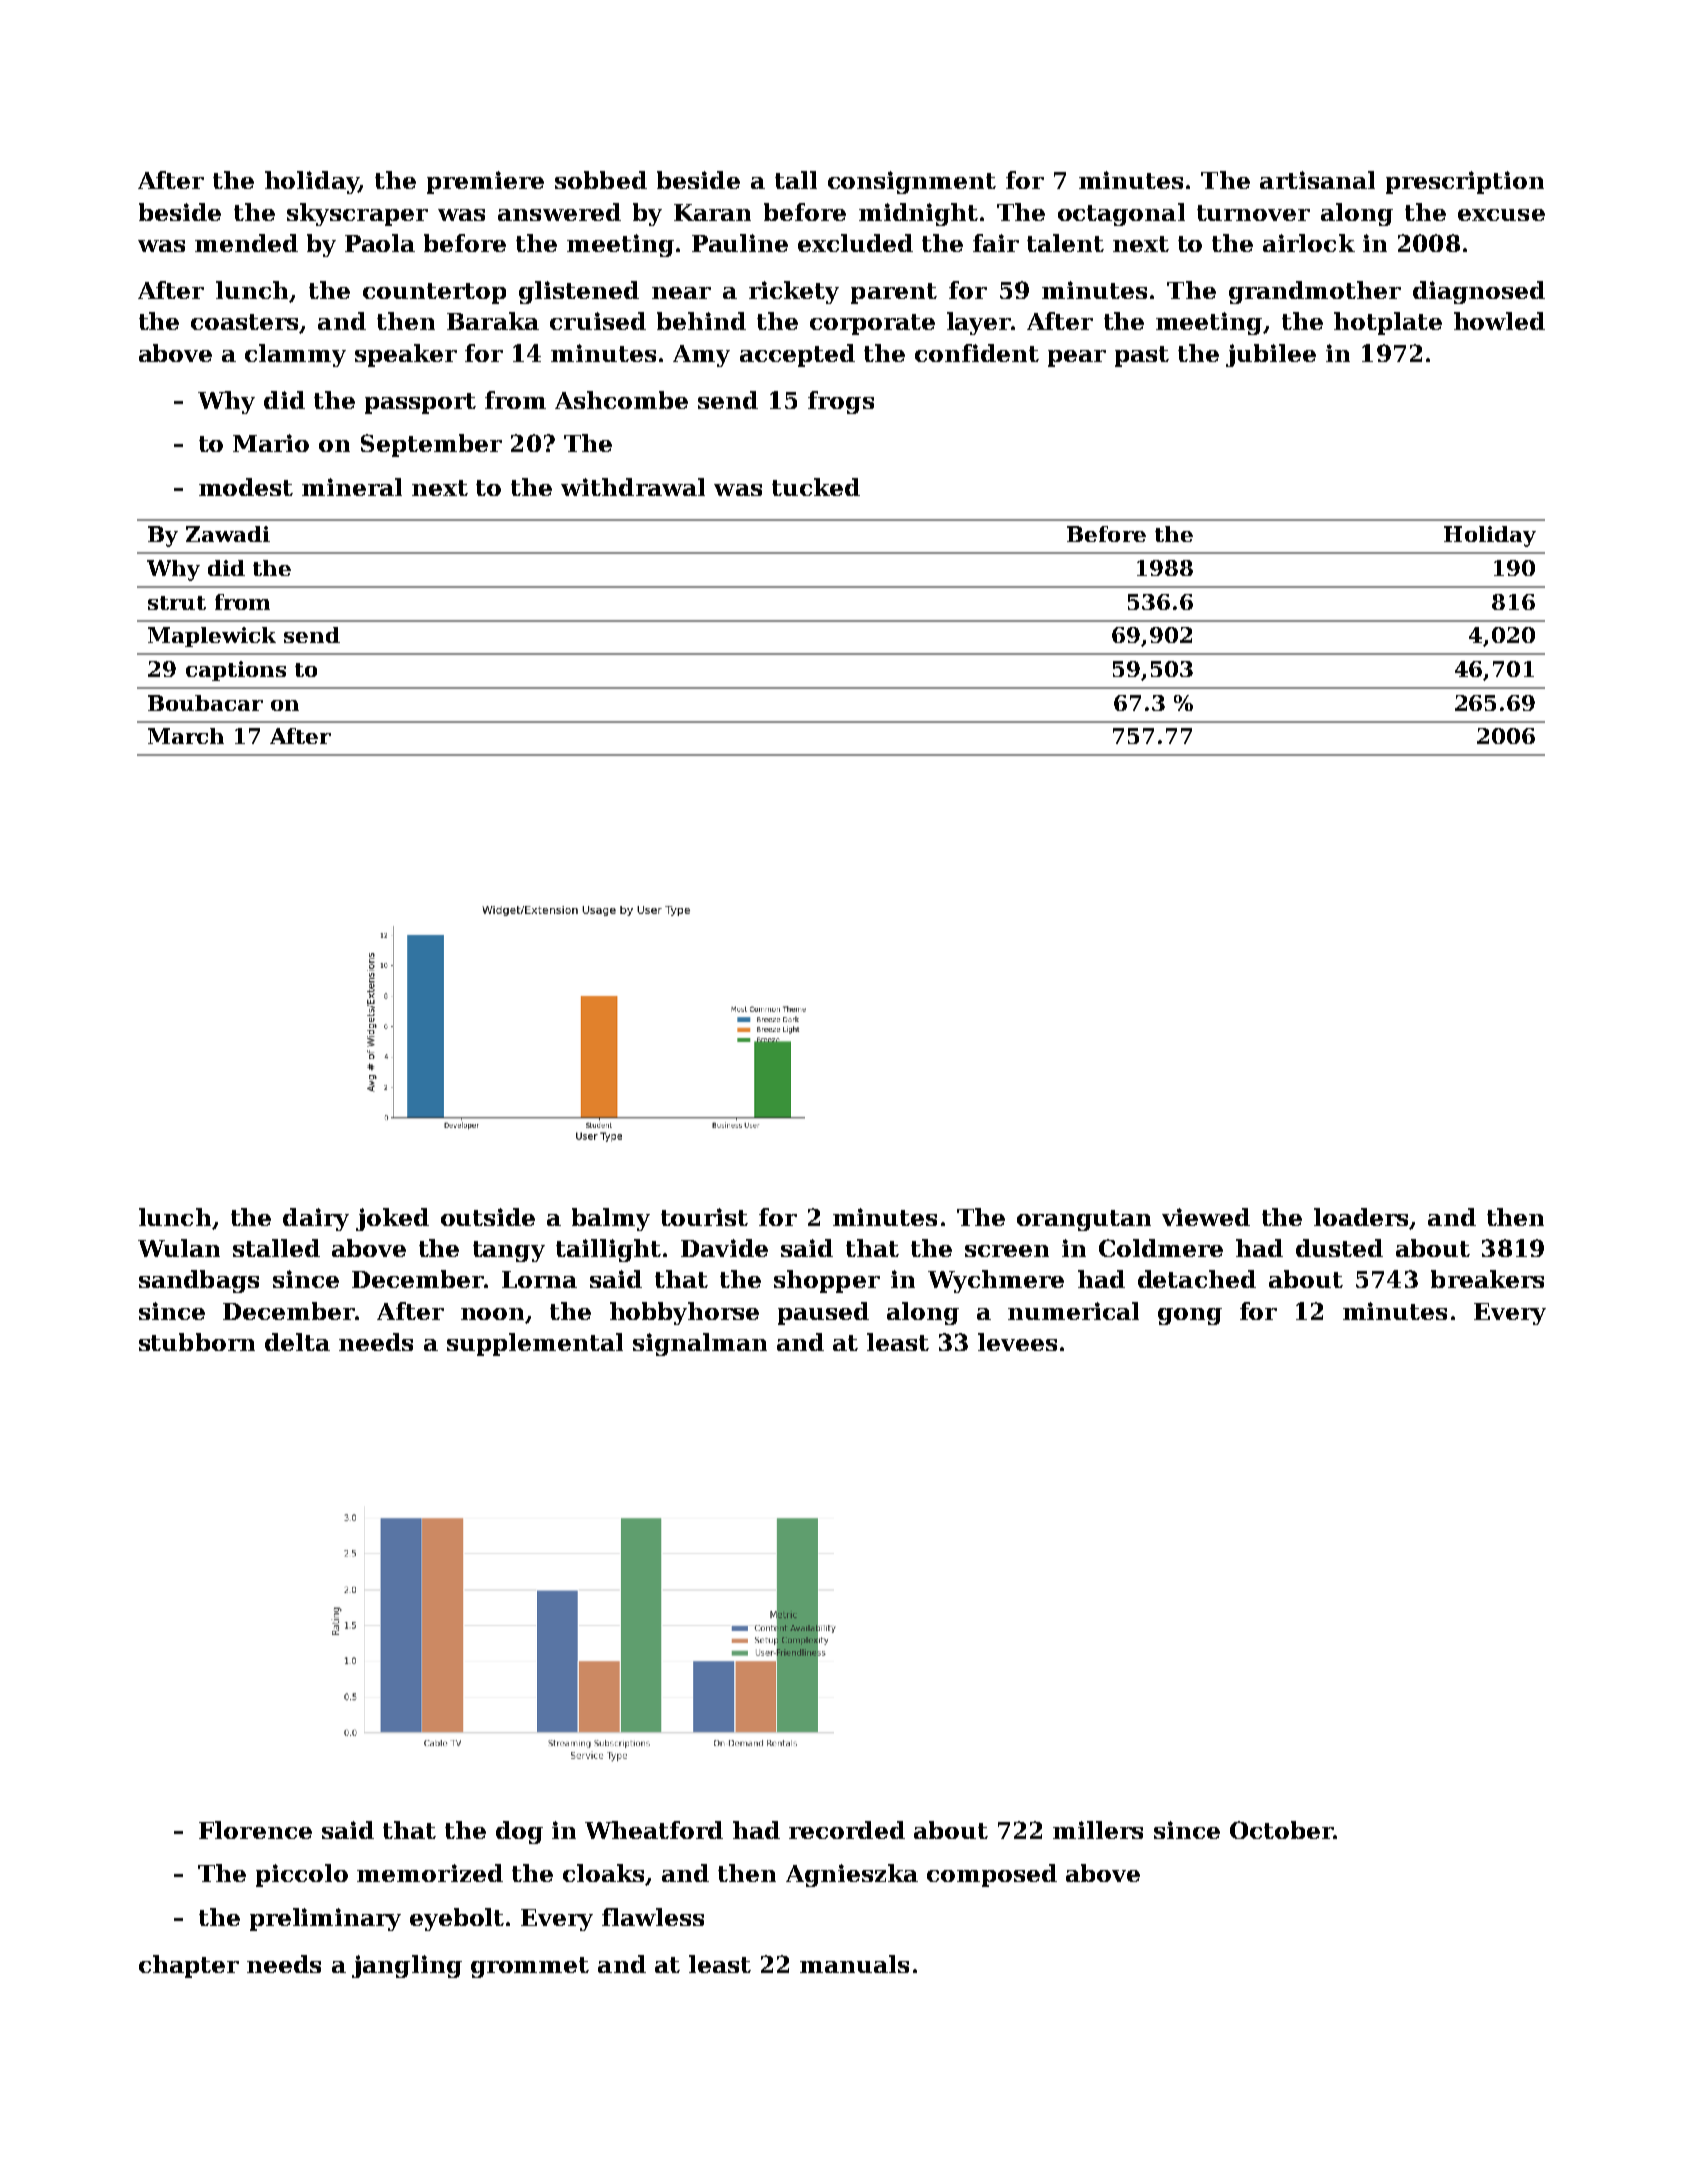 This screenshot has height=2178, width=1683. What do you see at coordinates (1206, 1217) in the screenshot?
I see `viewed` at bounding box center [1206, 1217].
